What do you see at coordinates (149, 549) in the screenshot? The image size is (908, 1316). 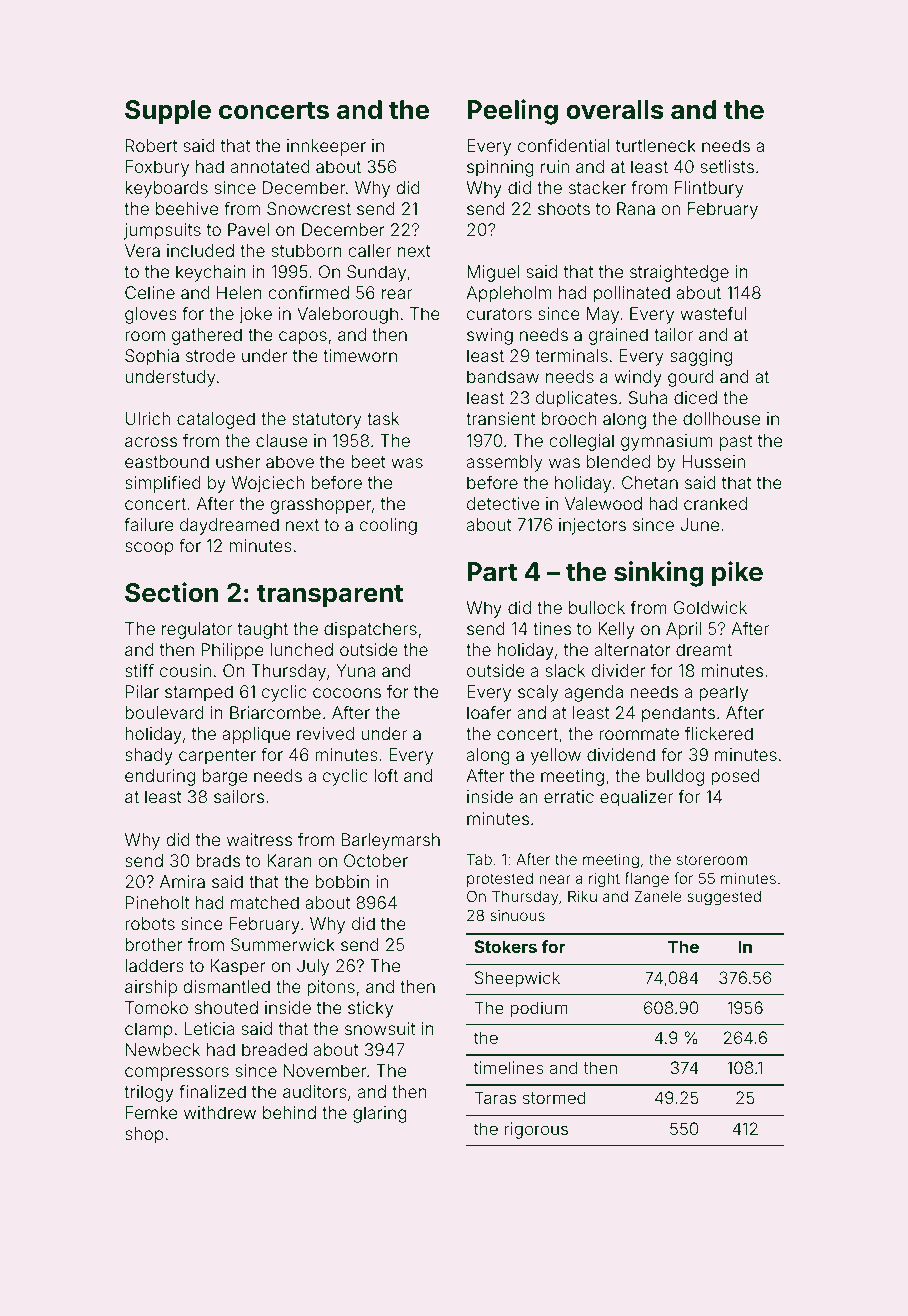 I see `scoop` at bounding box center [149, 549].
